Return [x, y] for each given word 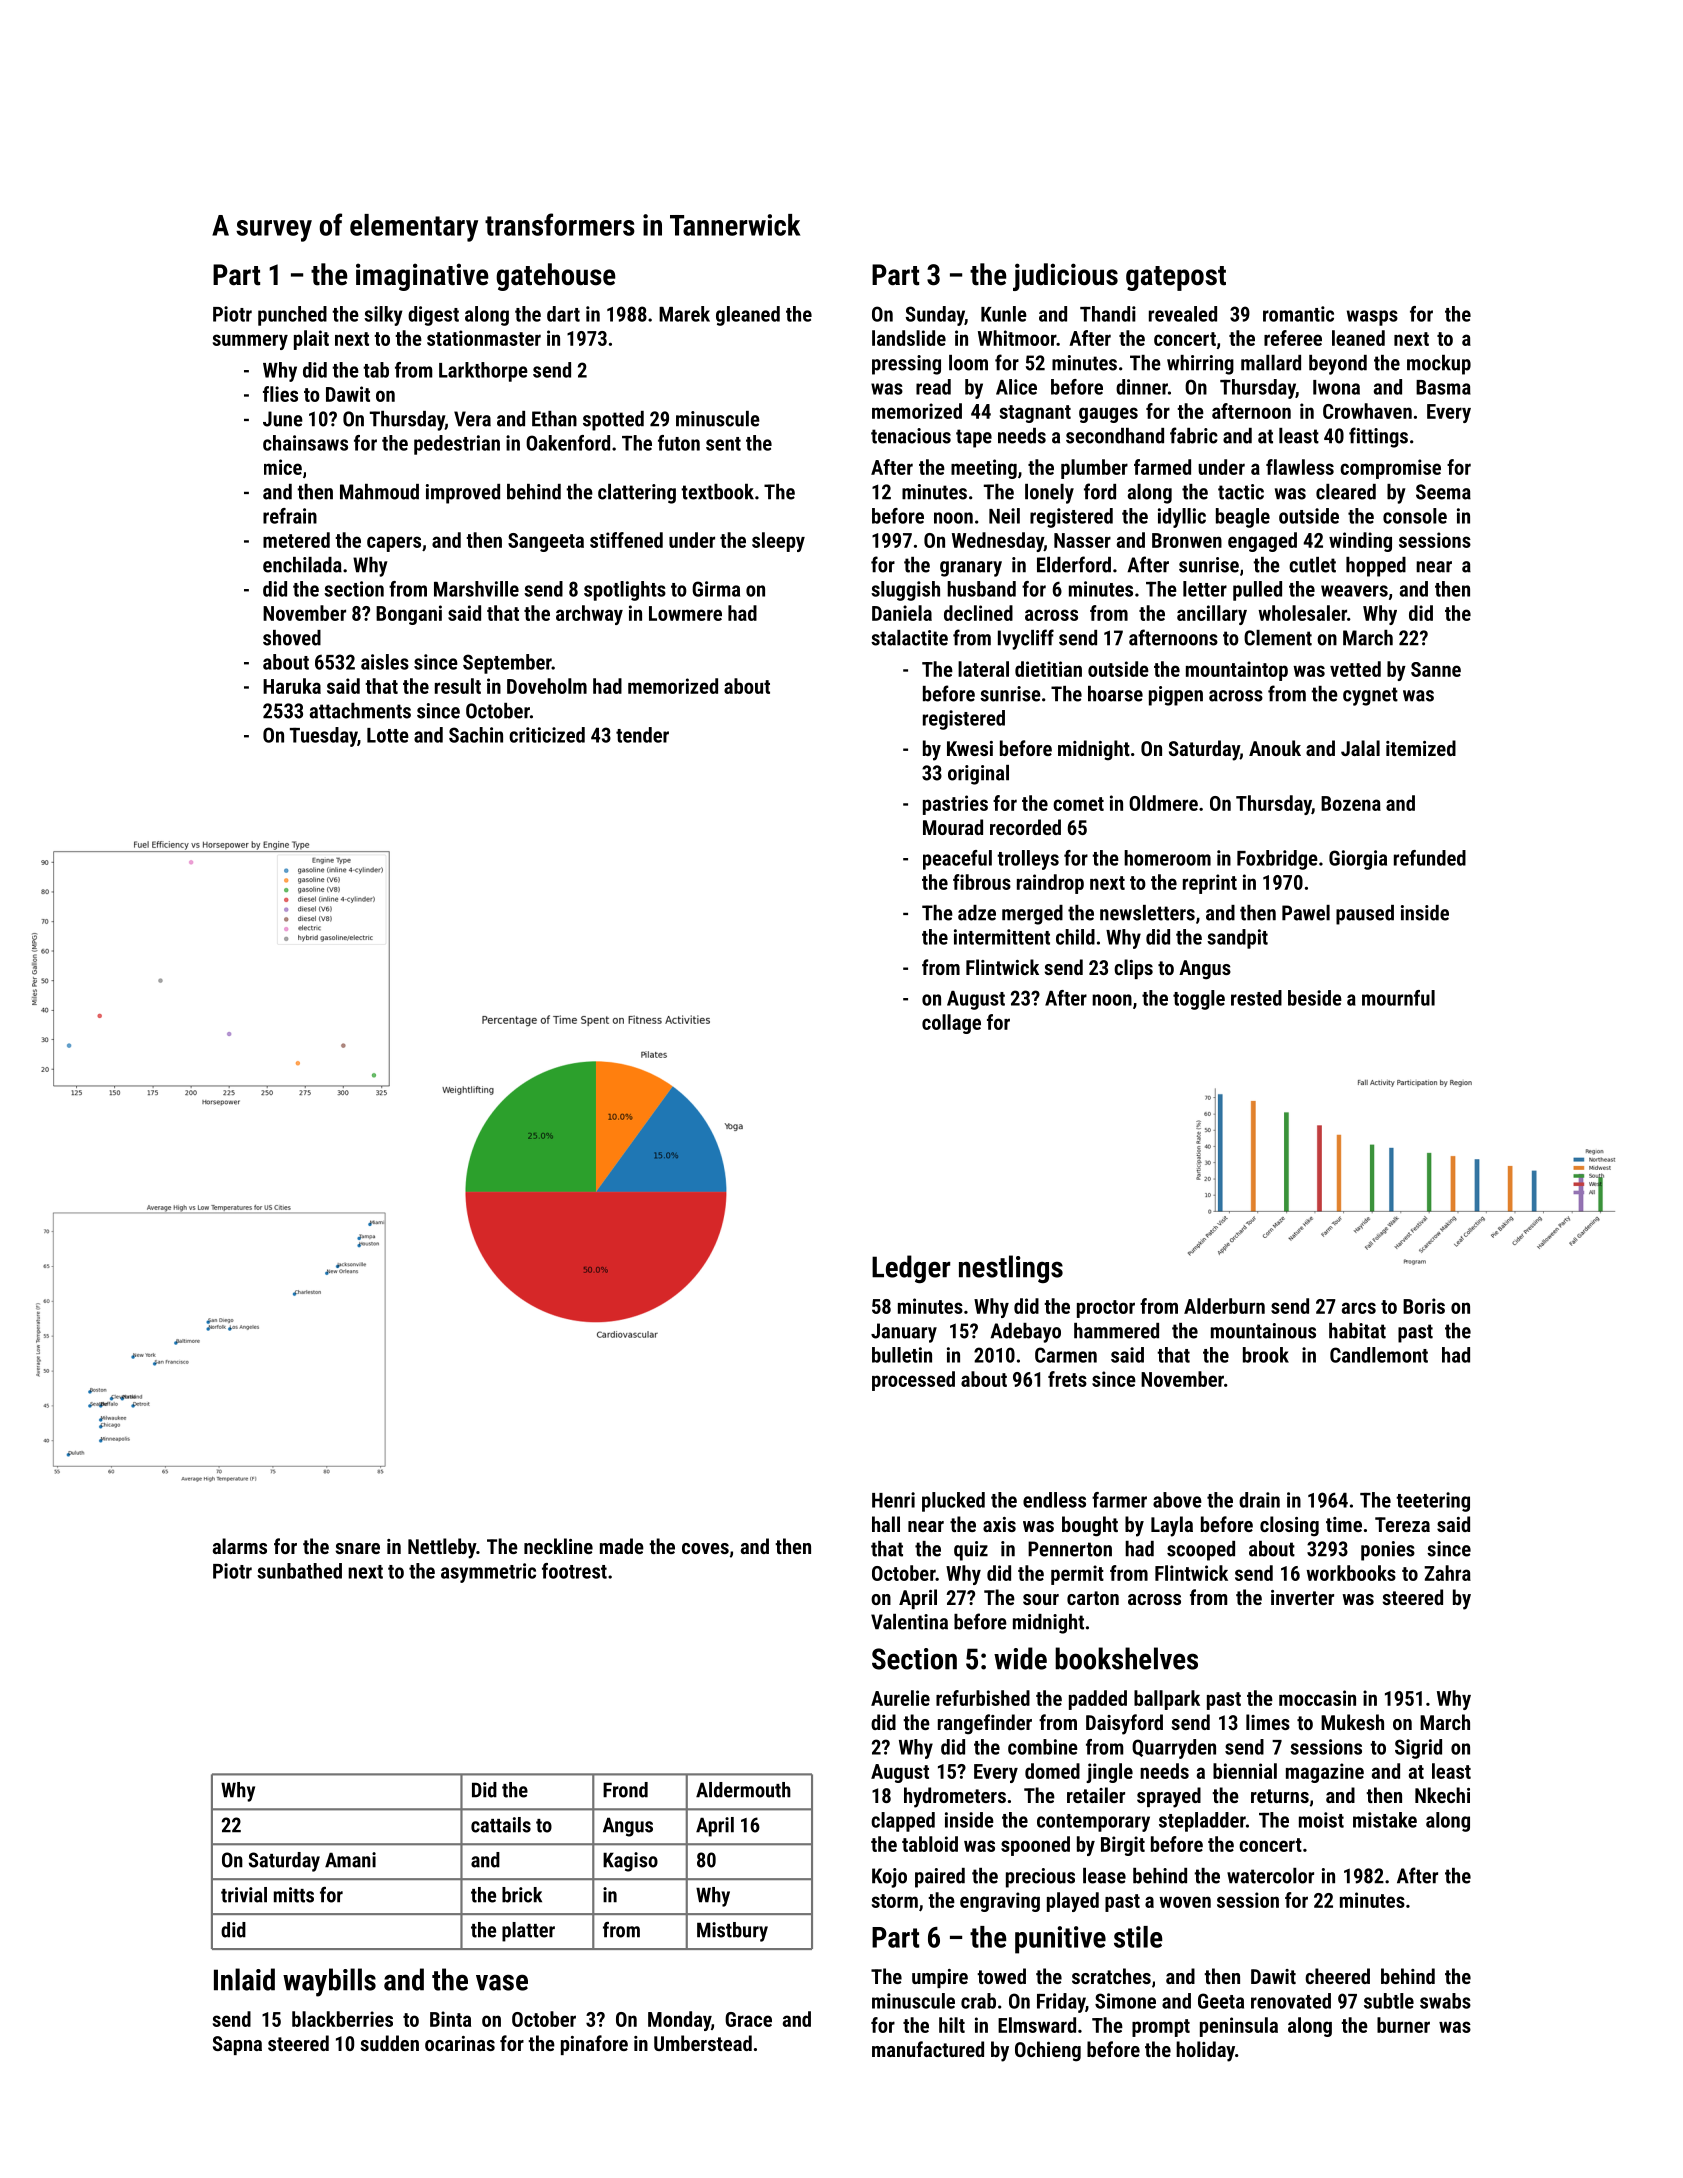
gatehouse [556, 277]
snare [357, 1548]
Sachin [476, 735]
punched [292, 316]
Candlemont [1379, 1355]
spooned [1035, 1846]
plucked [953, 1502]
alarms [240, 1546]
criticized [547, 735]
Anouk [1275, 748]
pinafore [594, 2045]
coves [705, 1548]
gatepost [1176, 278]
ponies [1388, 1551]
